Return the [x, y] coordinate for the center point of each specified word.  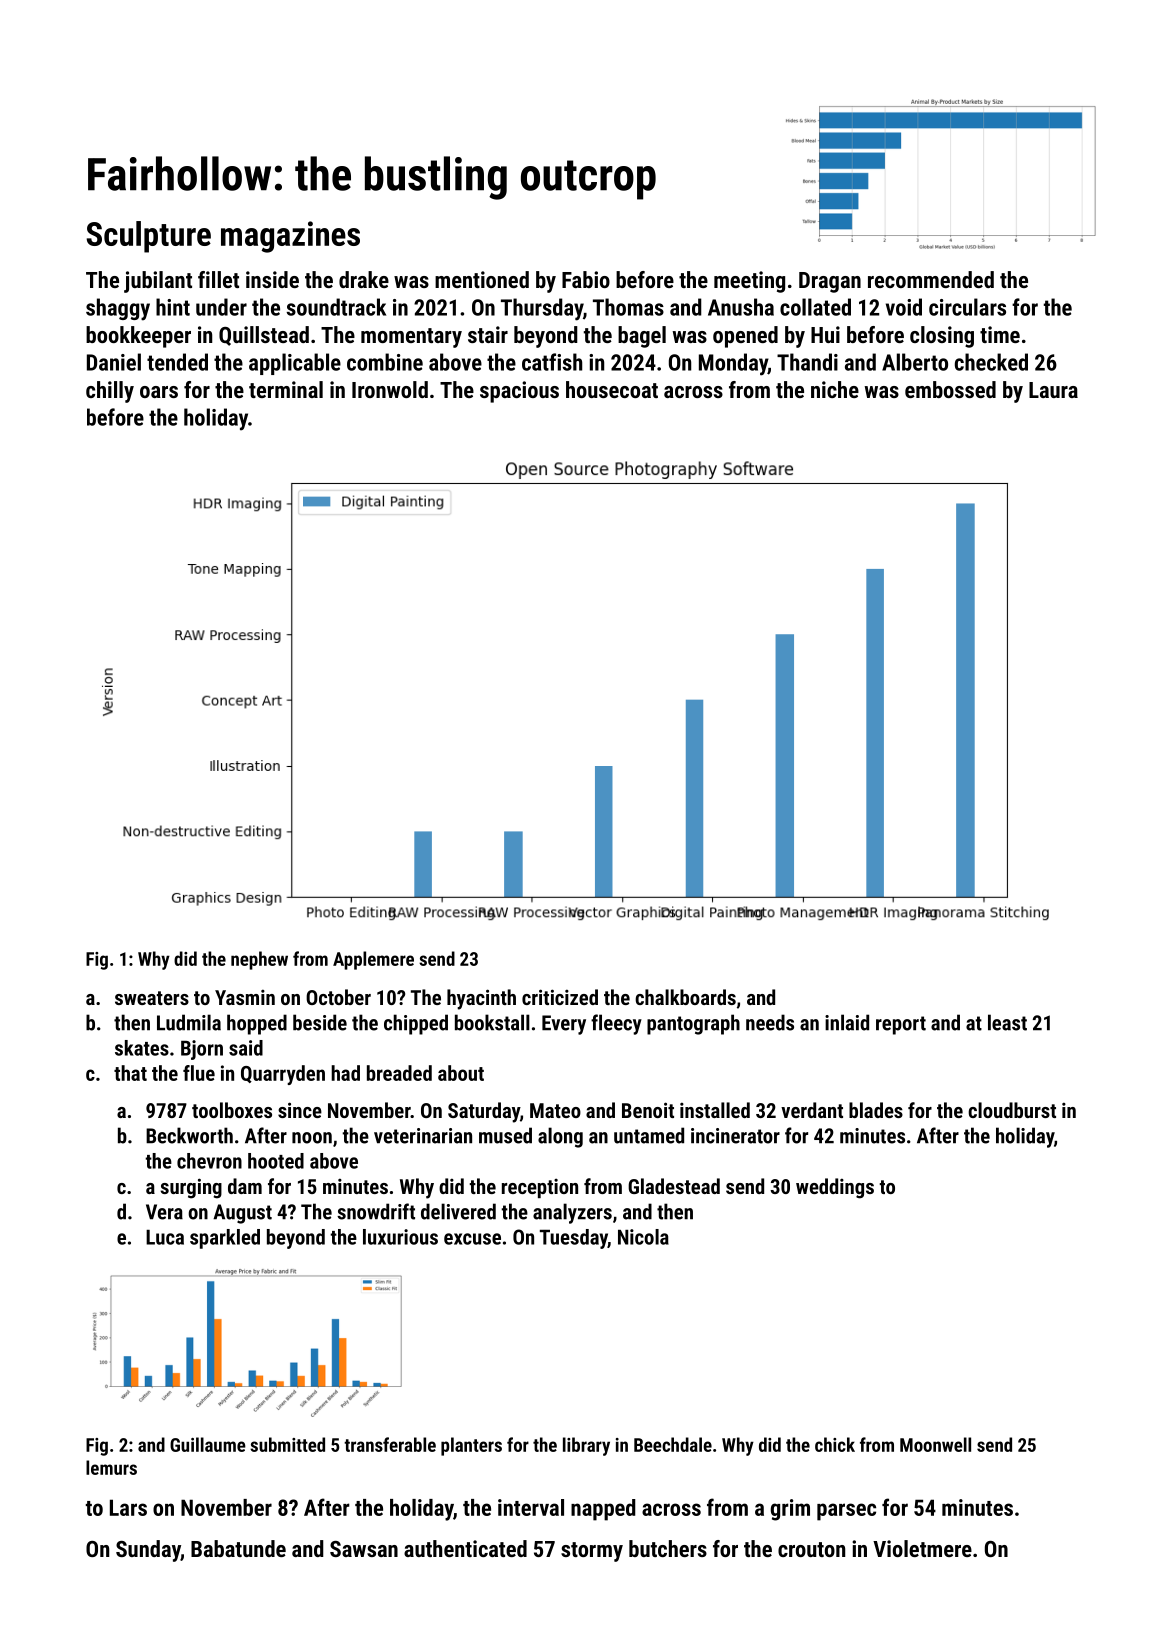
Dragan [830, 282]
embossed [950, 389]
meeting [749, 282]
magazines [290, 237]
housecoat [612, 389]
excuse [472, 1239]
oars [159, 392]
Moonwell [935, 1444]
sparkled [225, 1239]
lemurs [111, 1467]
